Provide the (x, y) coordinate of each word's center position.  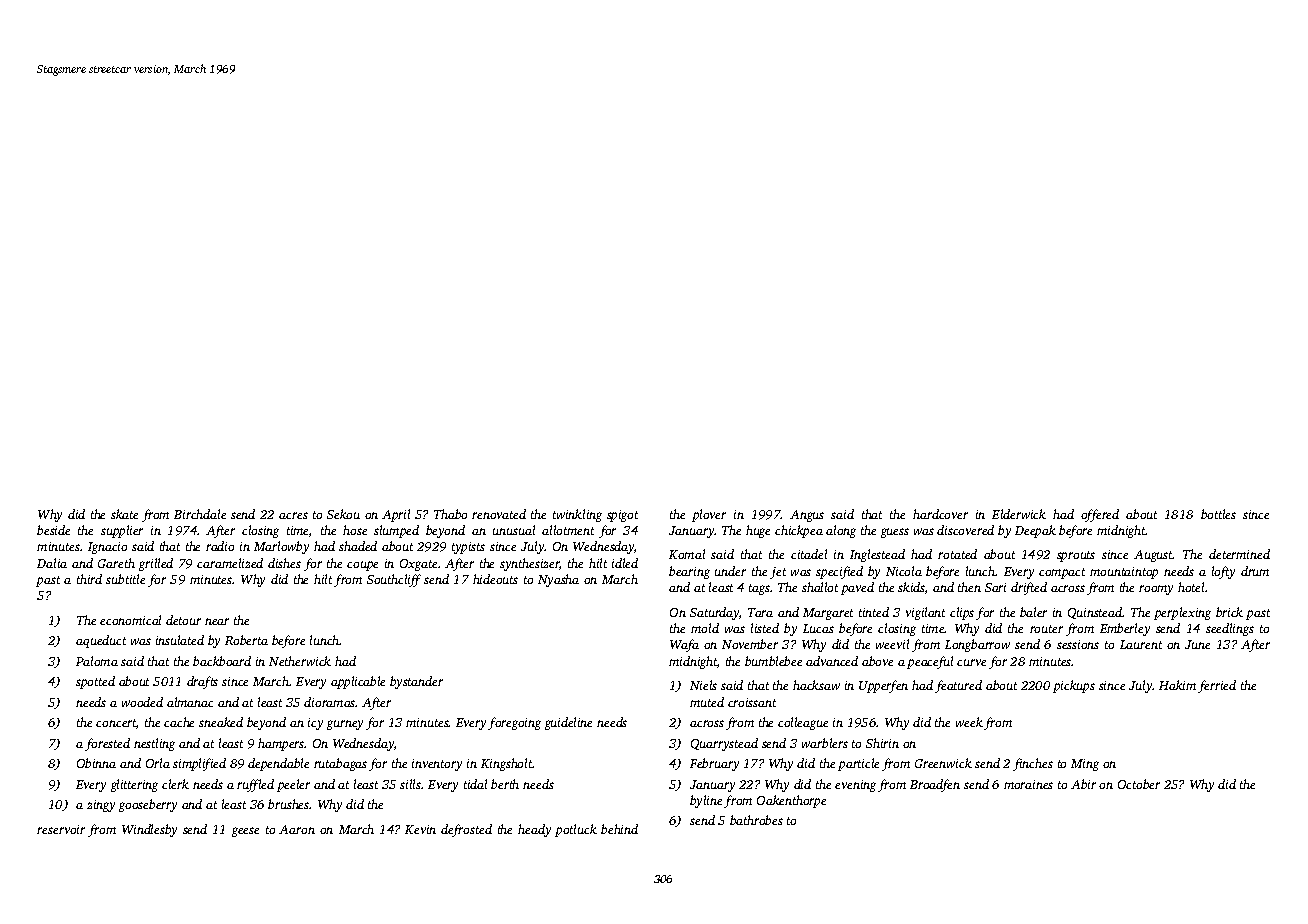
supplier (122, 531)
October (1139, 784)
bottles (1218, 514)
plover (709, 515)
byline (706, 801)
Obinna (96, 763)
